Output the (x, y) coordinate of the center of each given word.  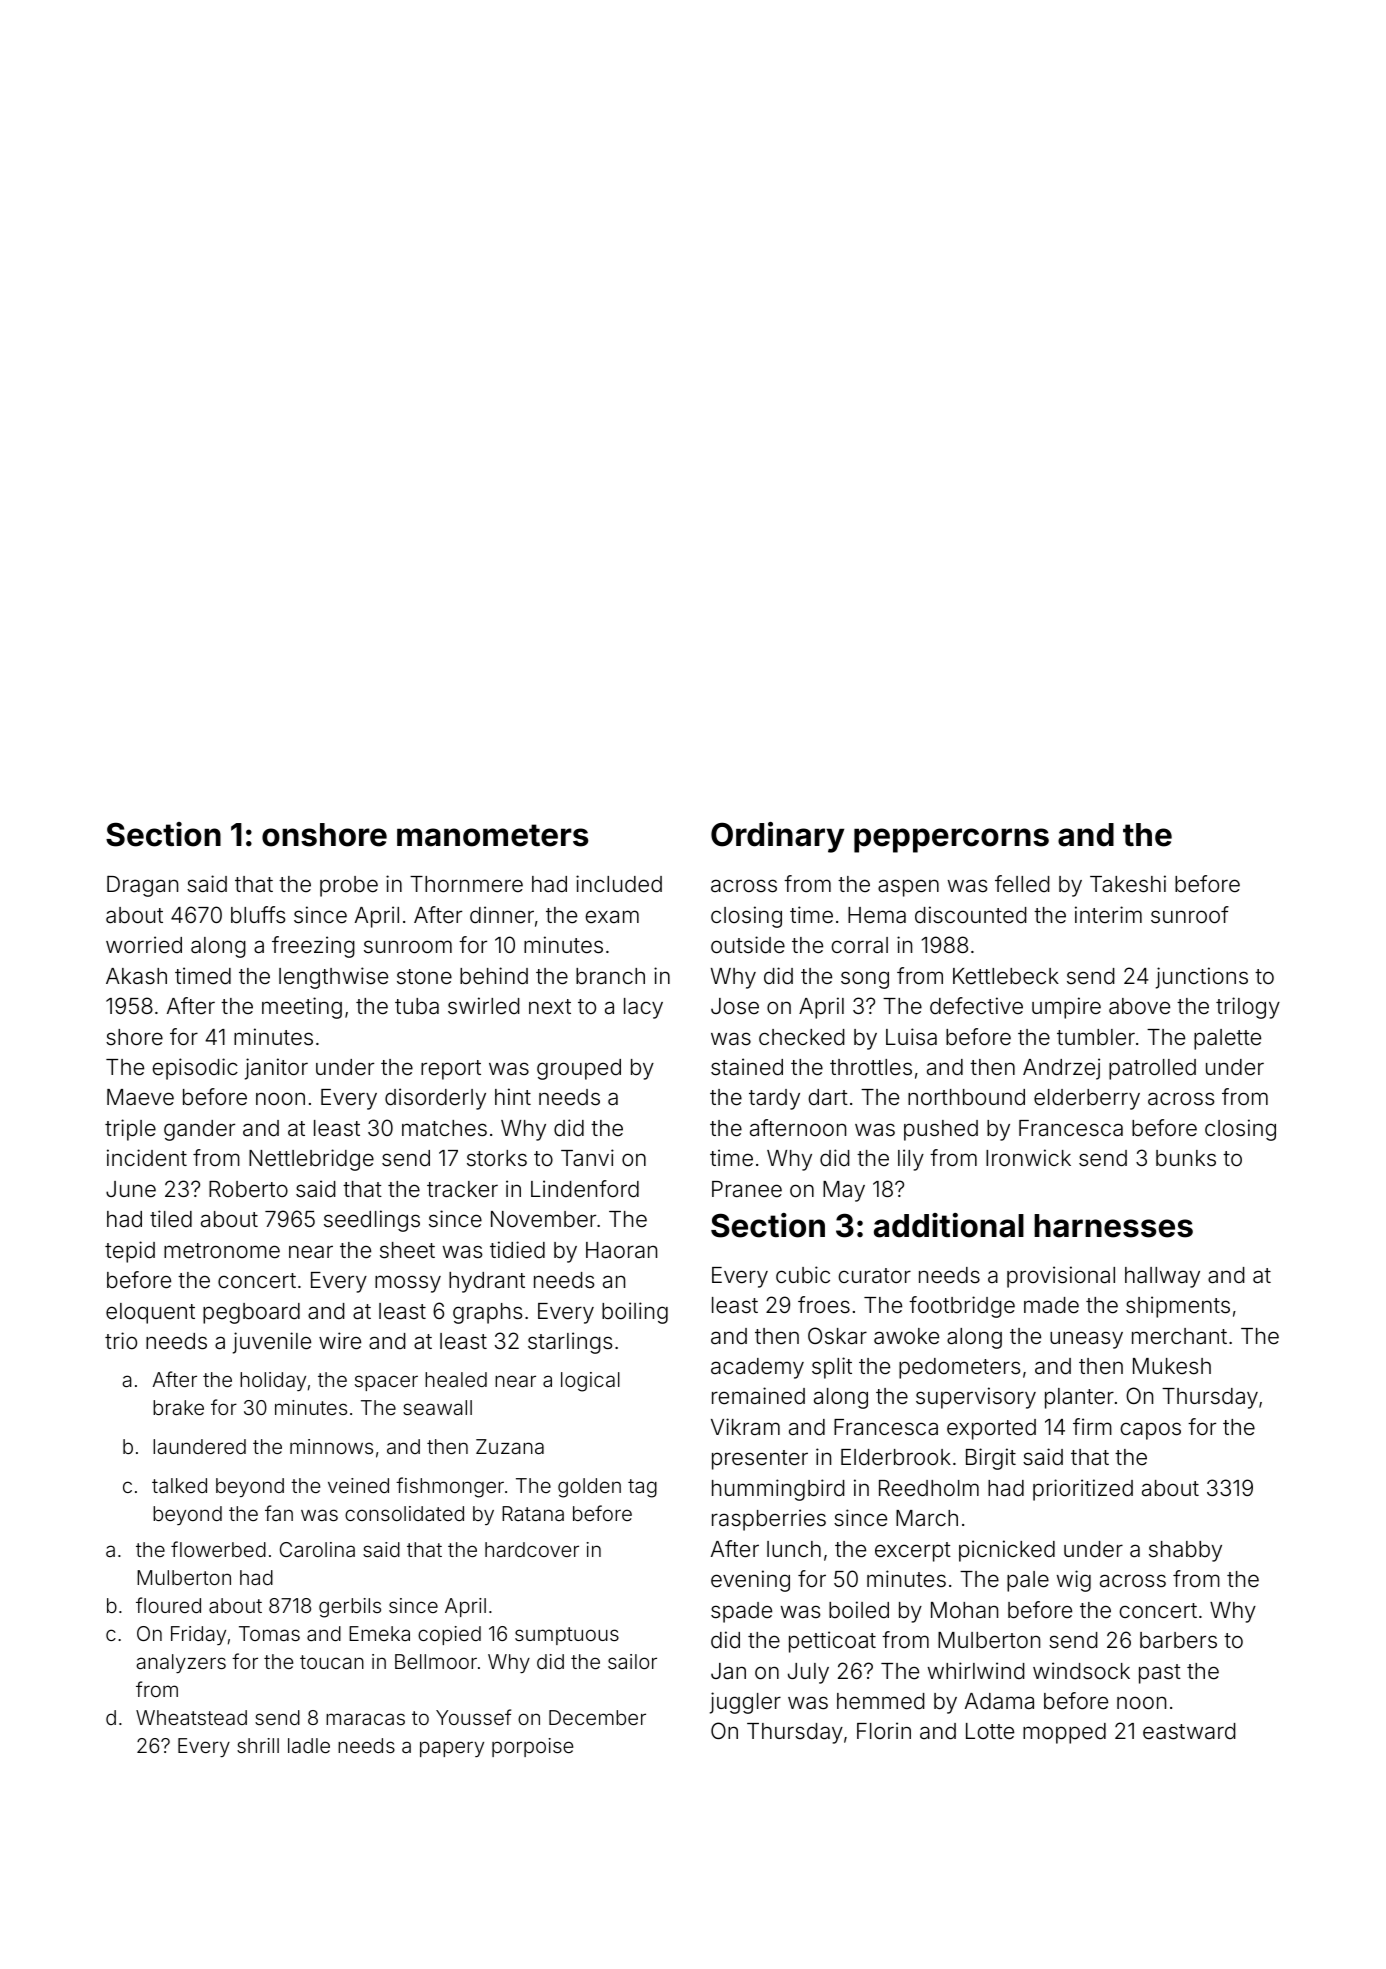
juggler (745, 1703)
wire (340, 1341)
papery (452, 1749)
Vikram (745, 1427)
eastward (1189, 1731)
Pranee (747, 1189)
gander (199, 1130)
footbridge (962, 1307)
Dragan (142, 886)
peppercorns (951, 840)
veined (358, 1485)
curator (875, 1276)
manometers (493, 835)
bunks (1186, 1158)
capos (1151, 1431)
